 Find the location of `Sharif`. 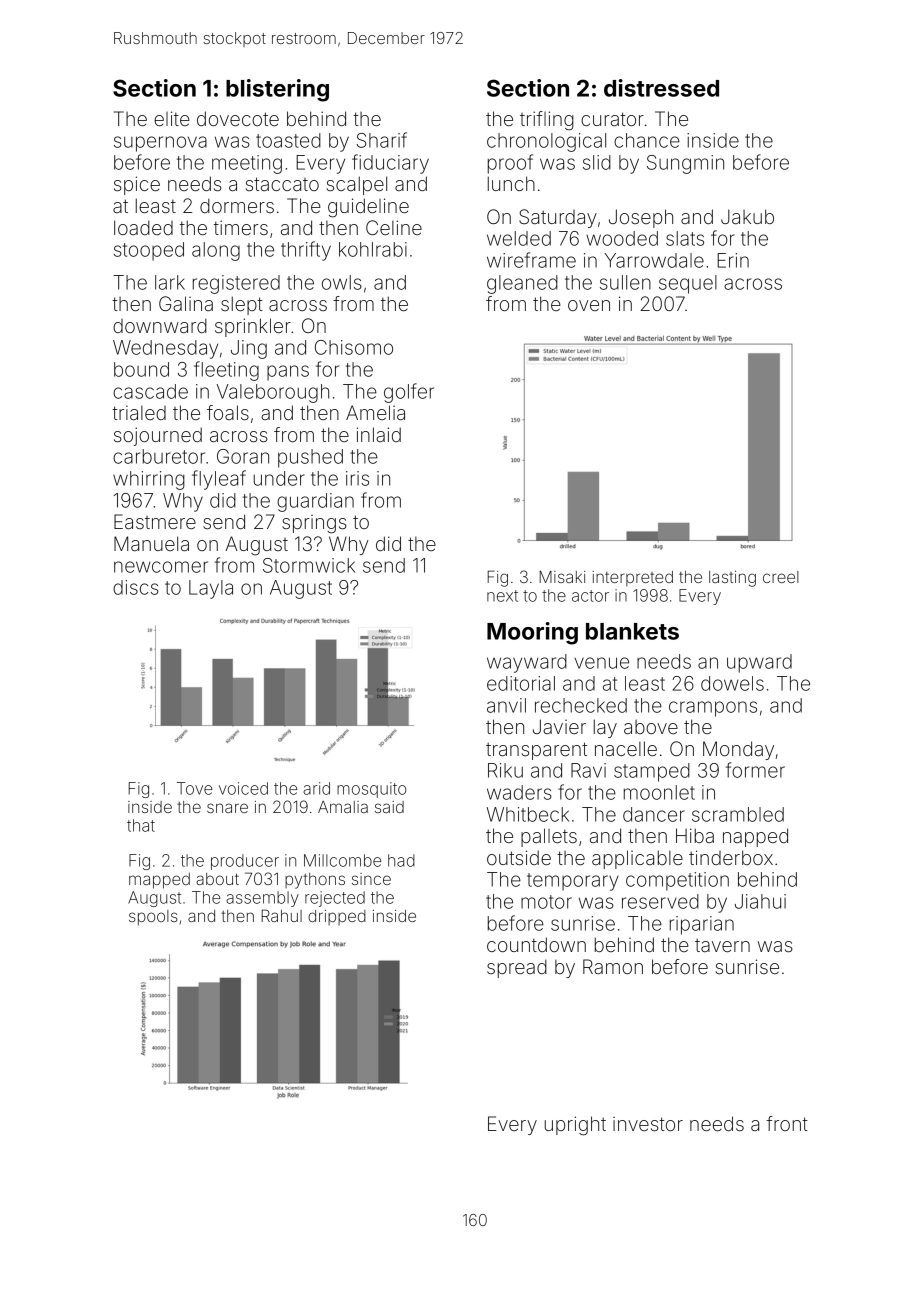

Sharif is located at coordinates (382, 140).
